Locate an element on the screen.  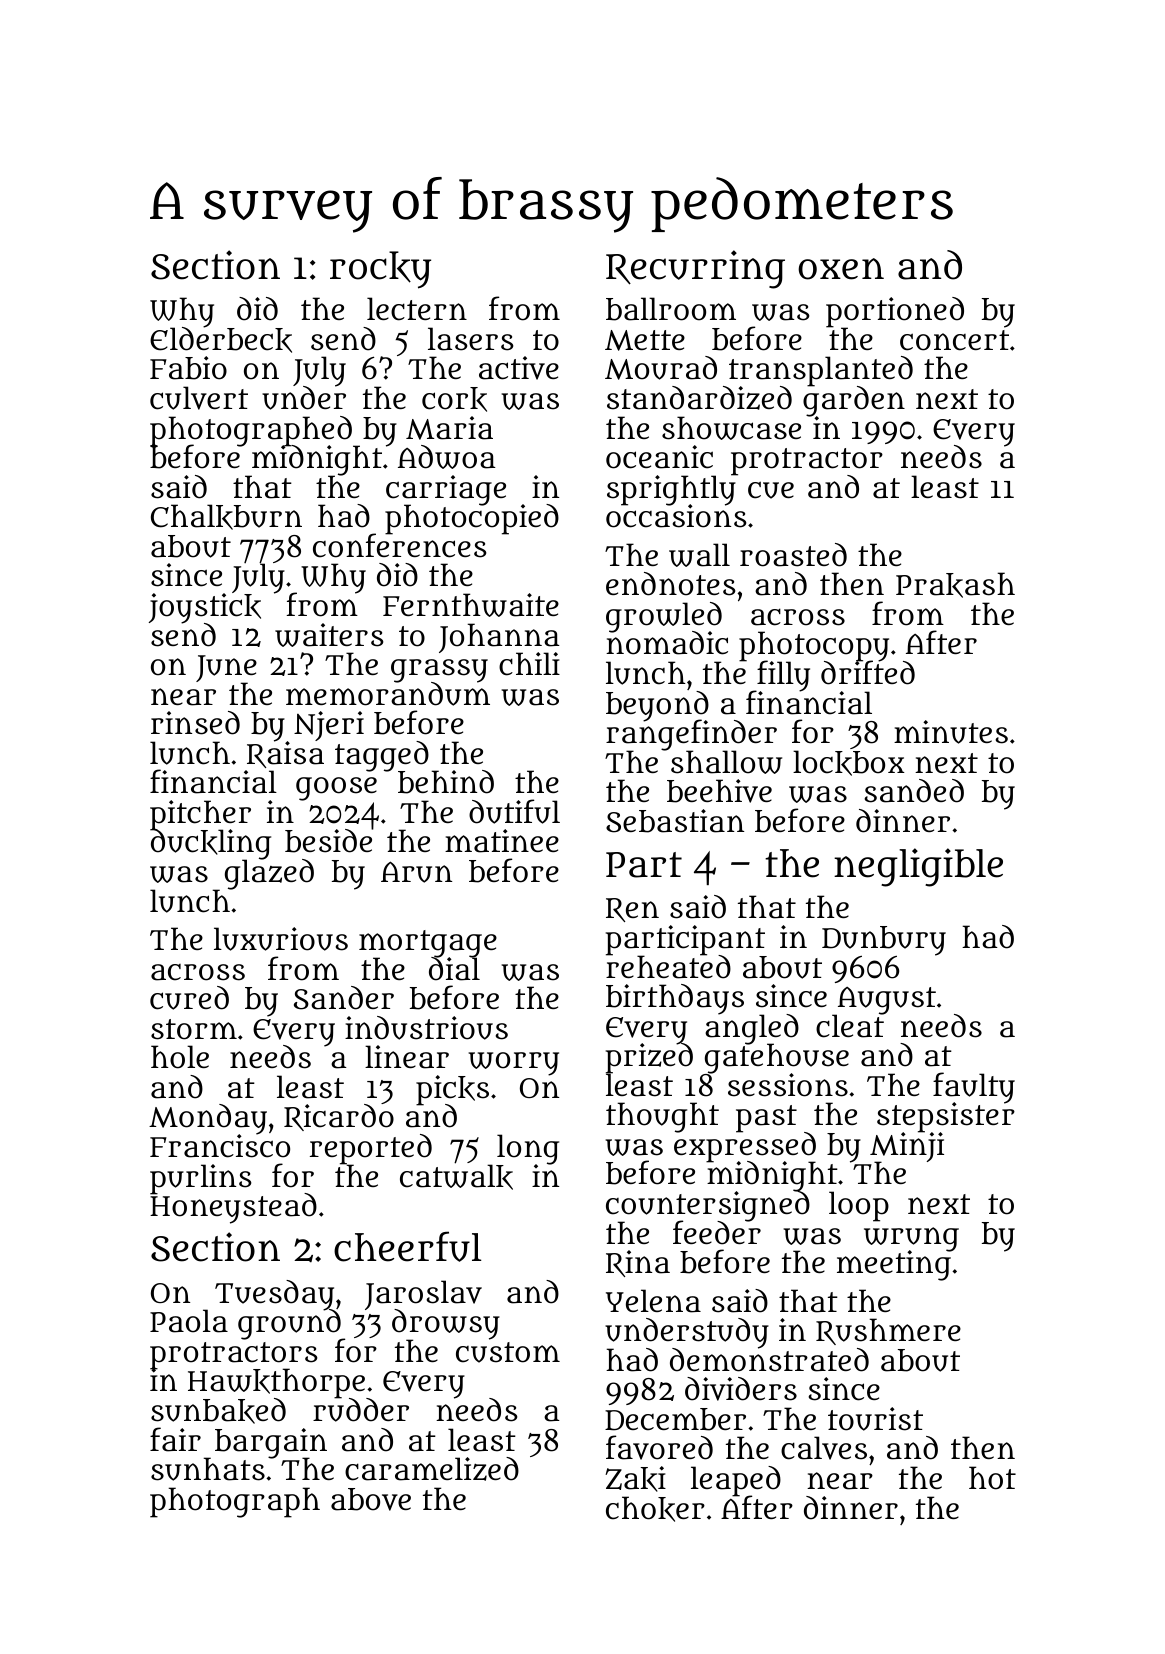
Chalkburn is located at coordinates (226, 517).
